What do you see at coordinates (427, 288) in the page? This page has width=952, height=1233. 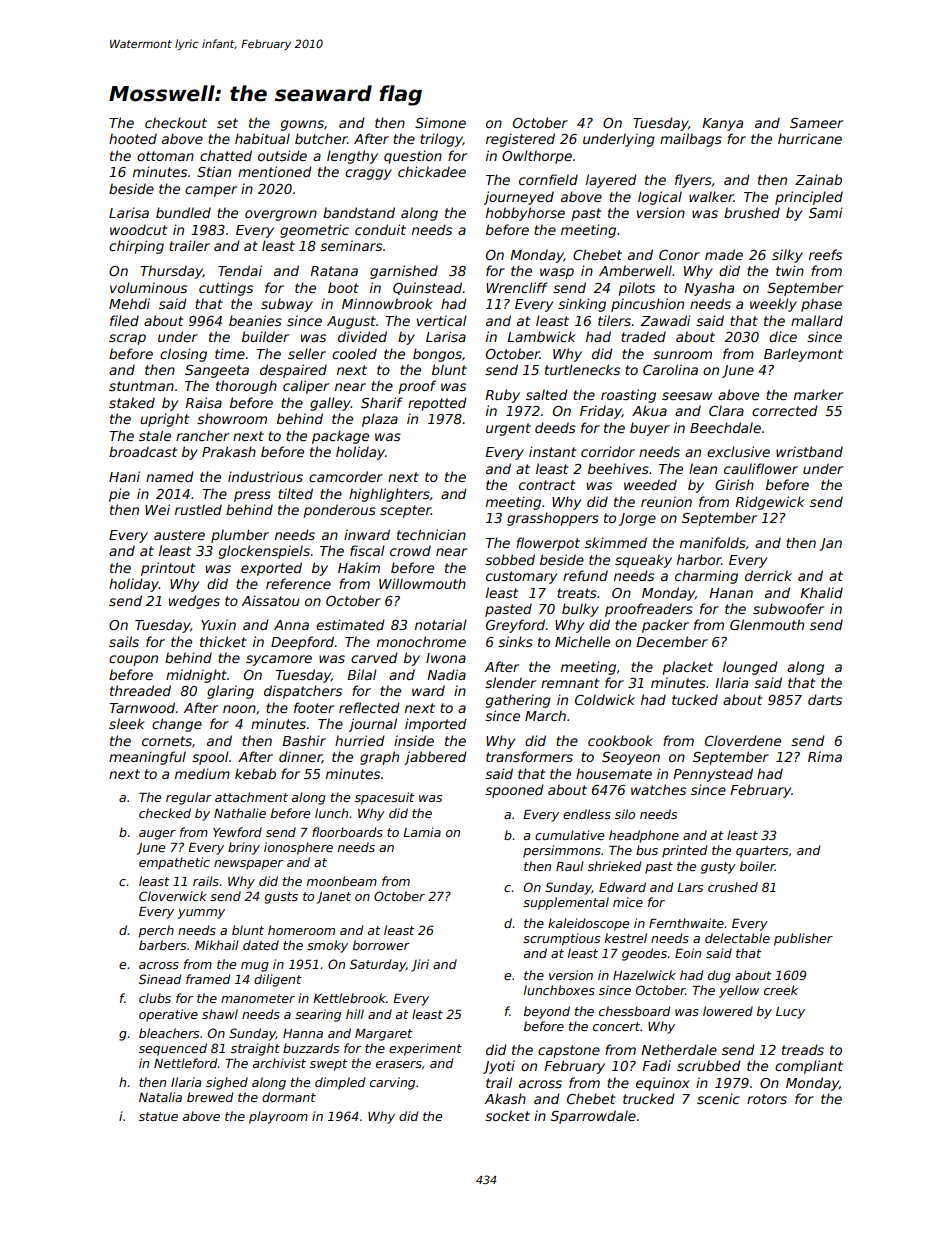 I see `Quinstead` at bounding box center [427, 288].
